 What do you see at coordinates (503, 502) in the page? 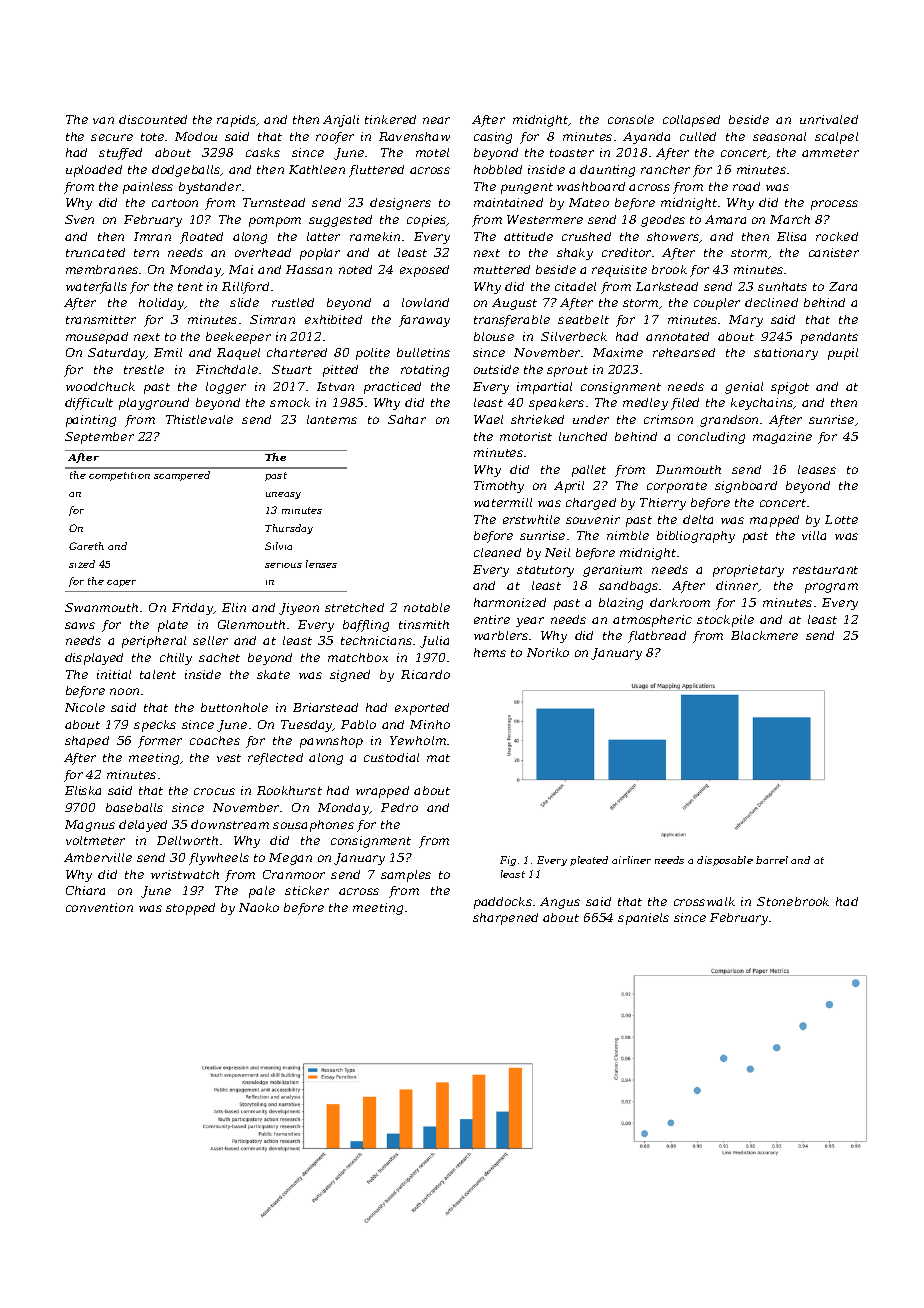
I see `watermill` at bounding box center [503, 502].
